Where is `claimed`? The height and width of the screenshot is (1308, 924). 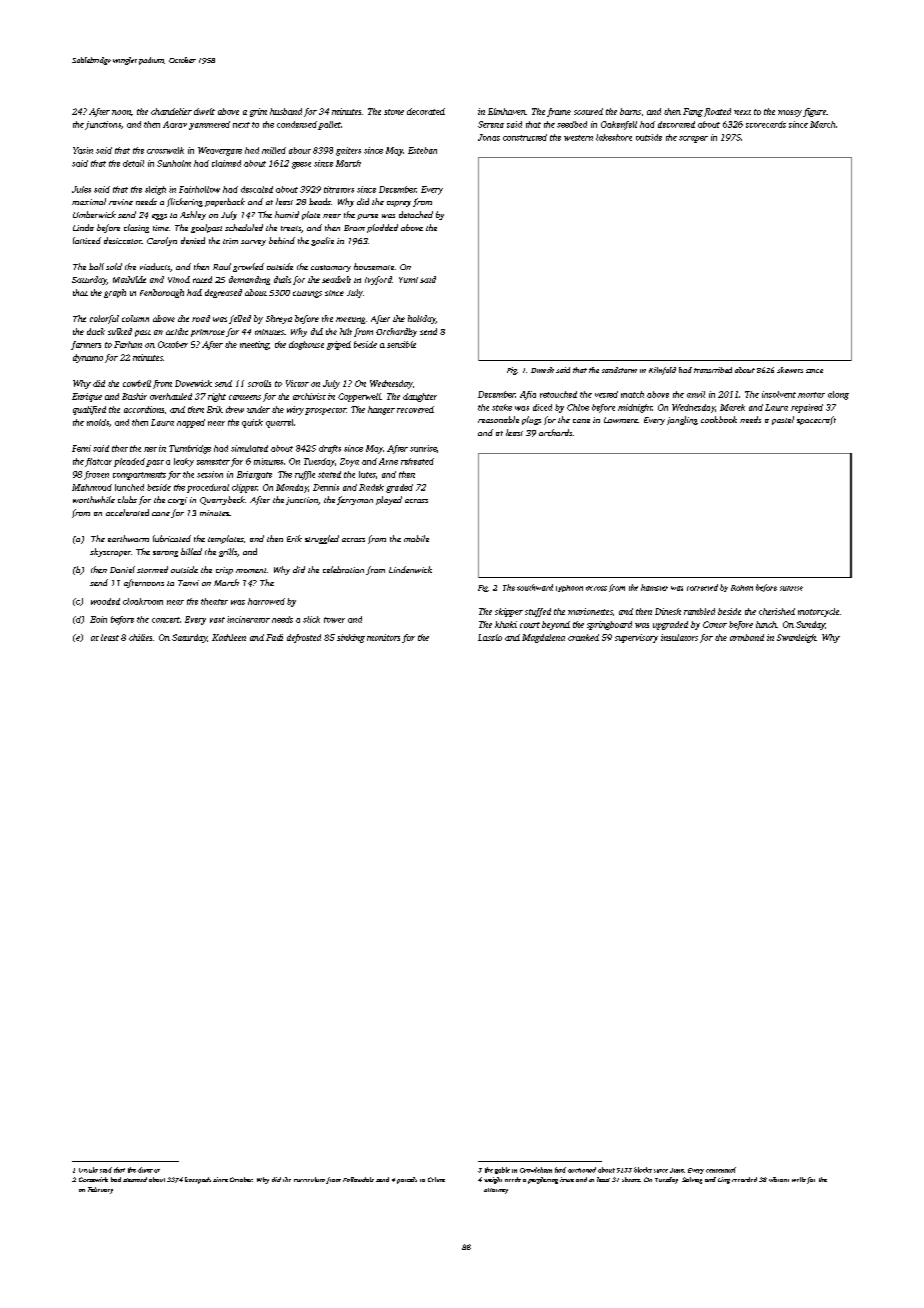 claimed is located at coordinates (226, 163).
